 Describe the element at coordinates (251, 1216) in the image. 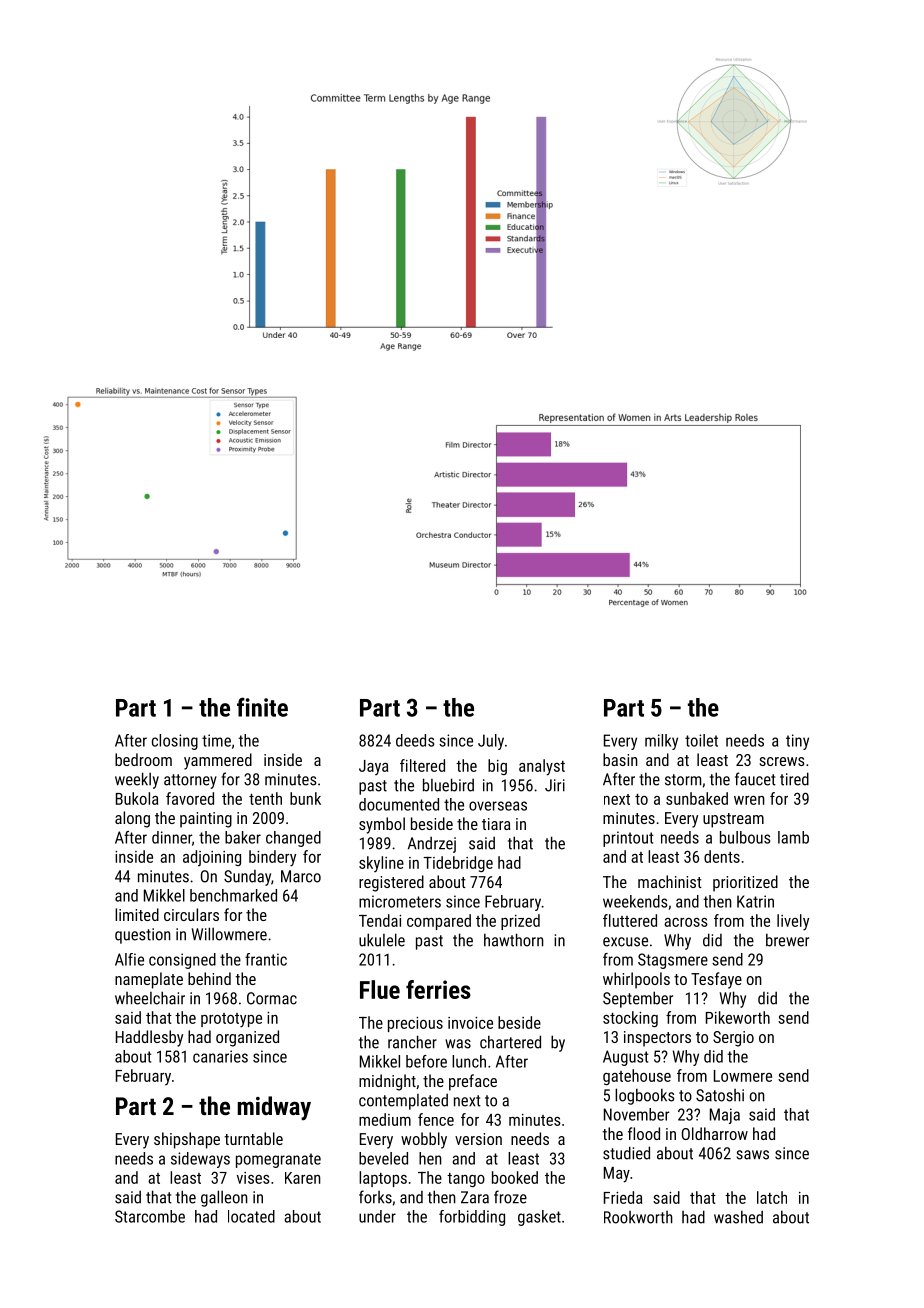

I see `located` at that location.
